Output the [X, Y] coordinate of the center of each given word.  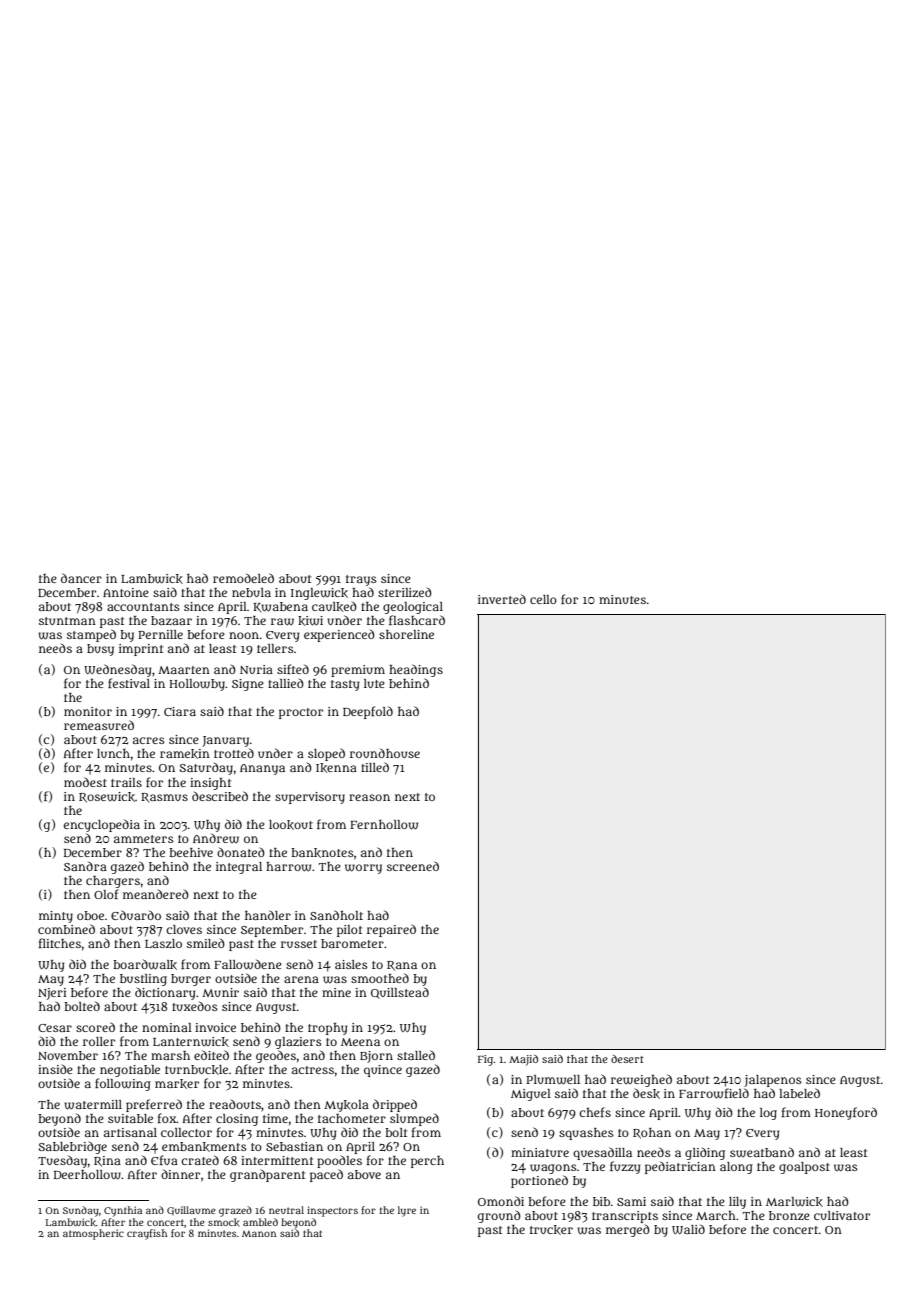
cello [543, 599]
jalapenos [773, 1081]
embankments [204, 1147]
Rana [402, 966]
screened [413, 866]
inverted [502, 599]
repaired [391, 930]
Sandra [85, 866]
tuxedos [195, 1006]
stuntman [67, 621]
